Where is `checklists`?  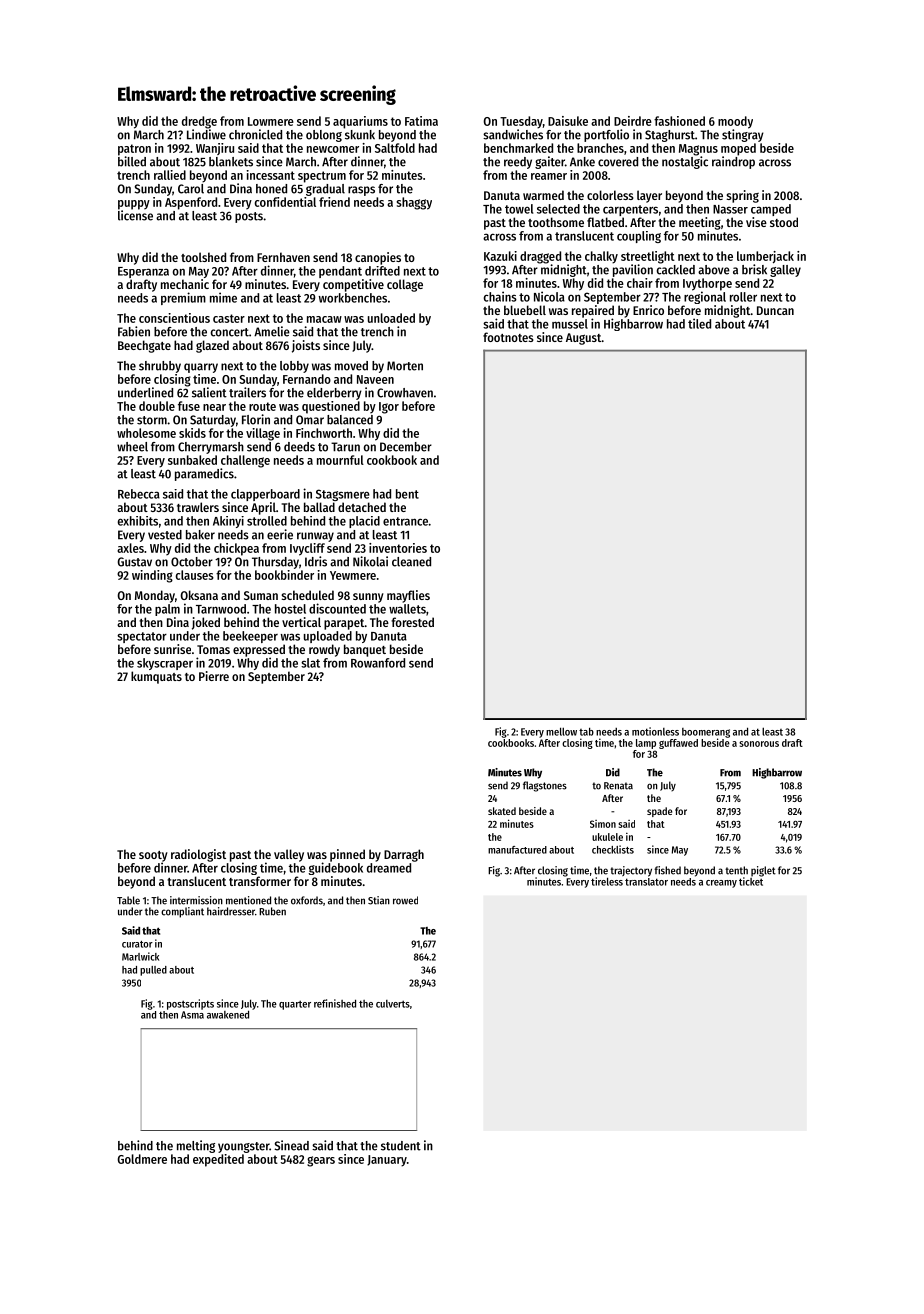
checklists is located at coordinates (613, 849).
